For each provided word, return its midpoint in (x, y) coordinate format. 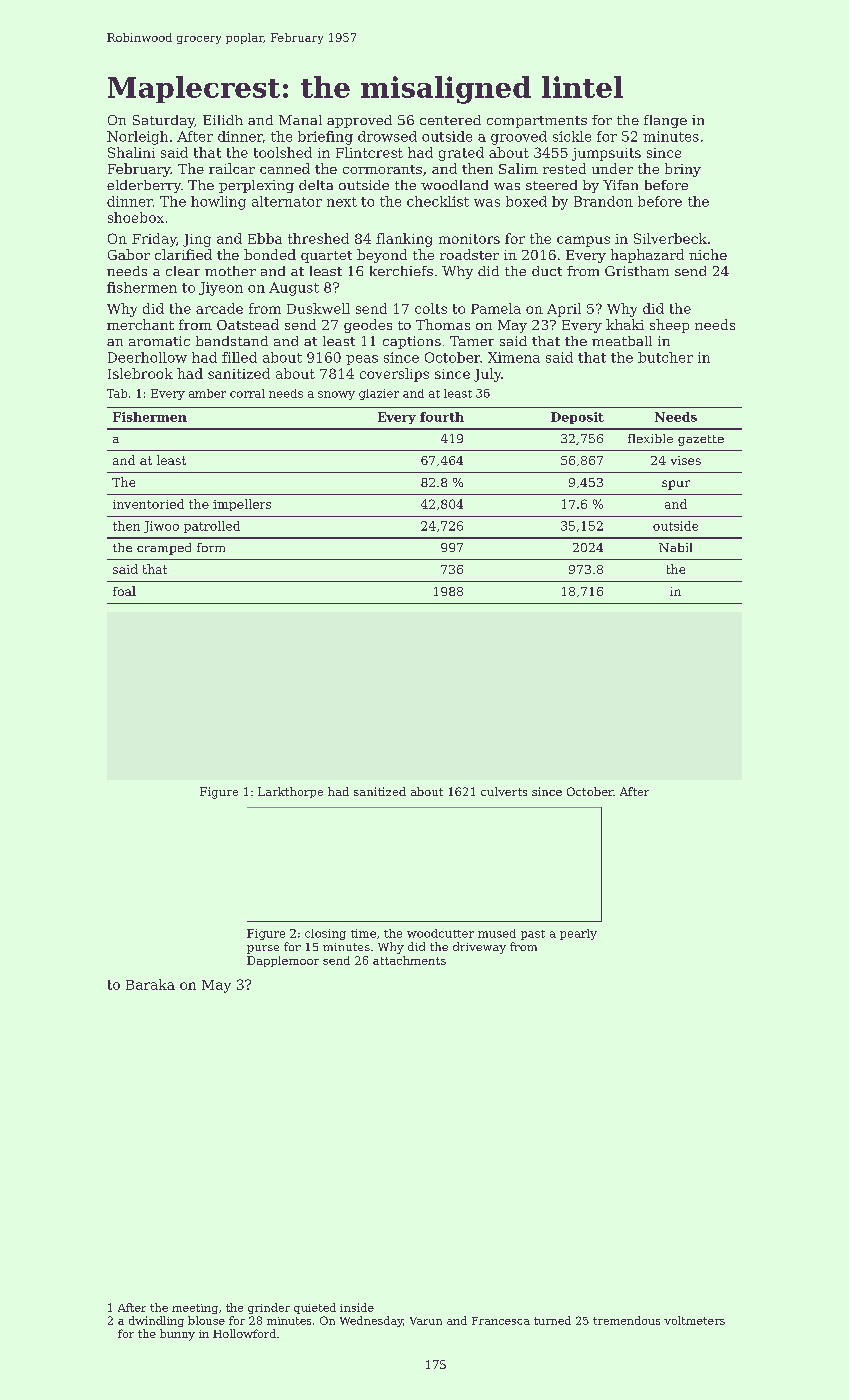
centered (450, 120)
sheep (669, 326)
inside (357, 1307)
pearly (578, 934)
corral (247, 393)
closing (325, 934)
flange (665, 121)
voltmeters (694, 1320)
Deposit (577, 418)
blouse (206, 1320)
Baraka (150, 984)
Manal (300, 120)
